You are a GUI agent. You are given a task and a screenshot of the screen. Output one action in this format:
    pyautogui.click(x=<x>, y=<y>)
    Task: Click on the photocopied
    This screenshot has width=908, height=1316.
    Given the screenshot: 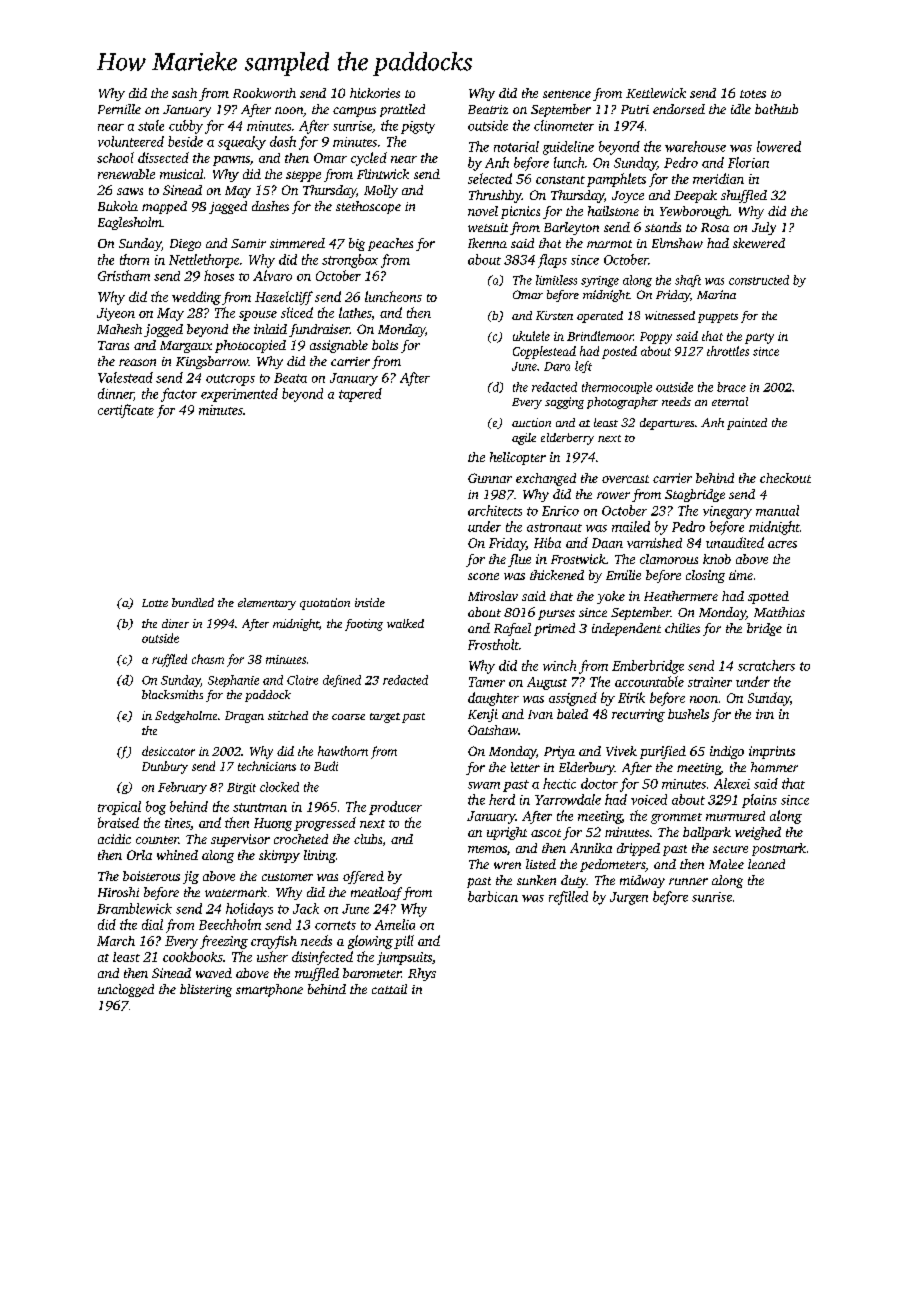 What is the action you would take?
    pyautogui.click(x=250, y=346)
